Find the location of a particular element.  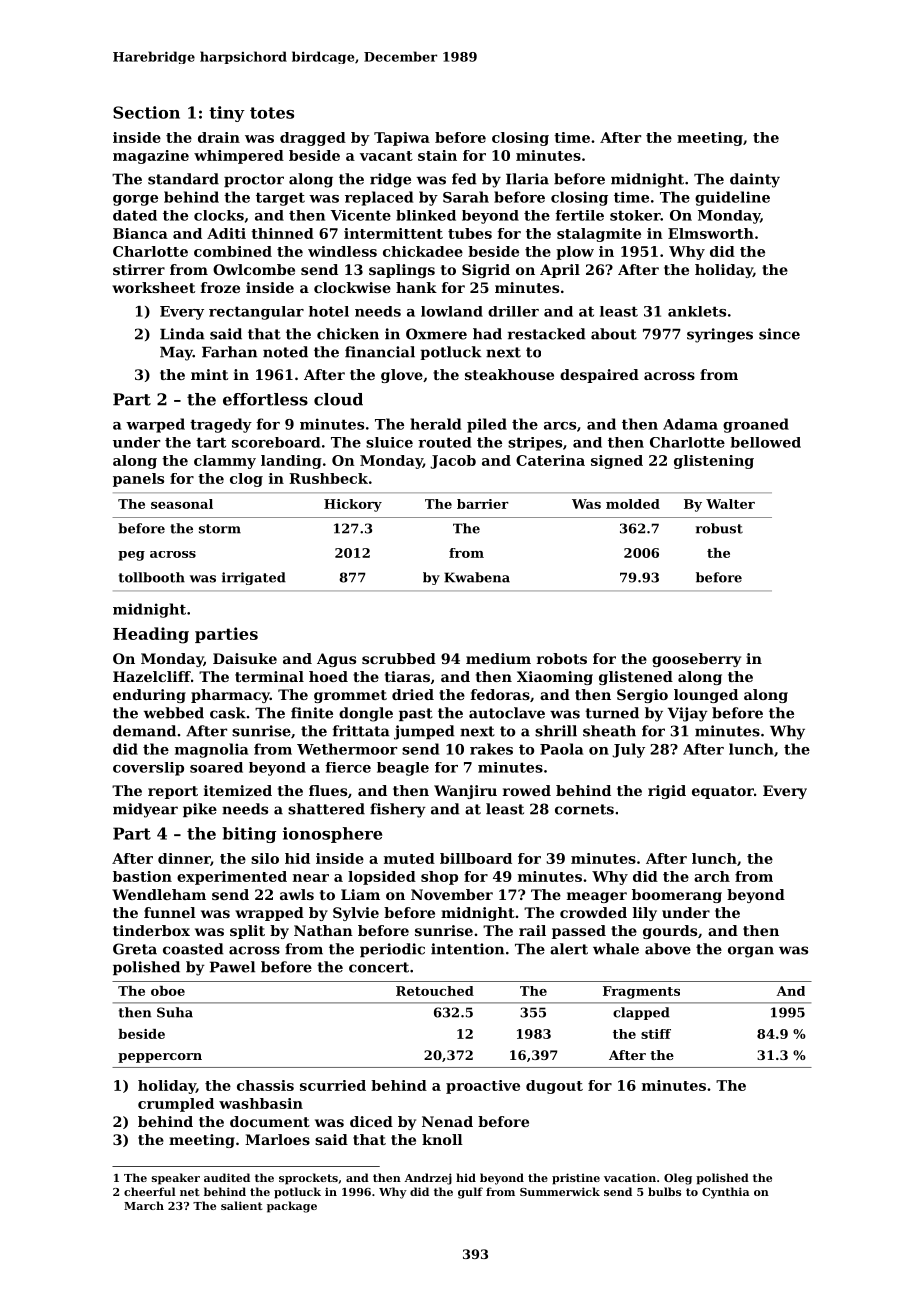

scrubbed is located at coordinates (399, 658).
